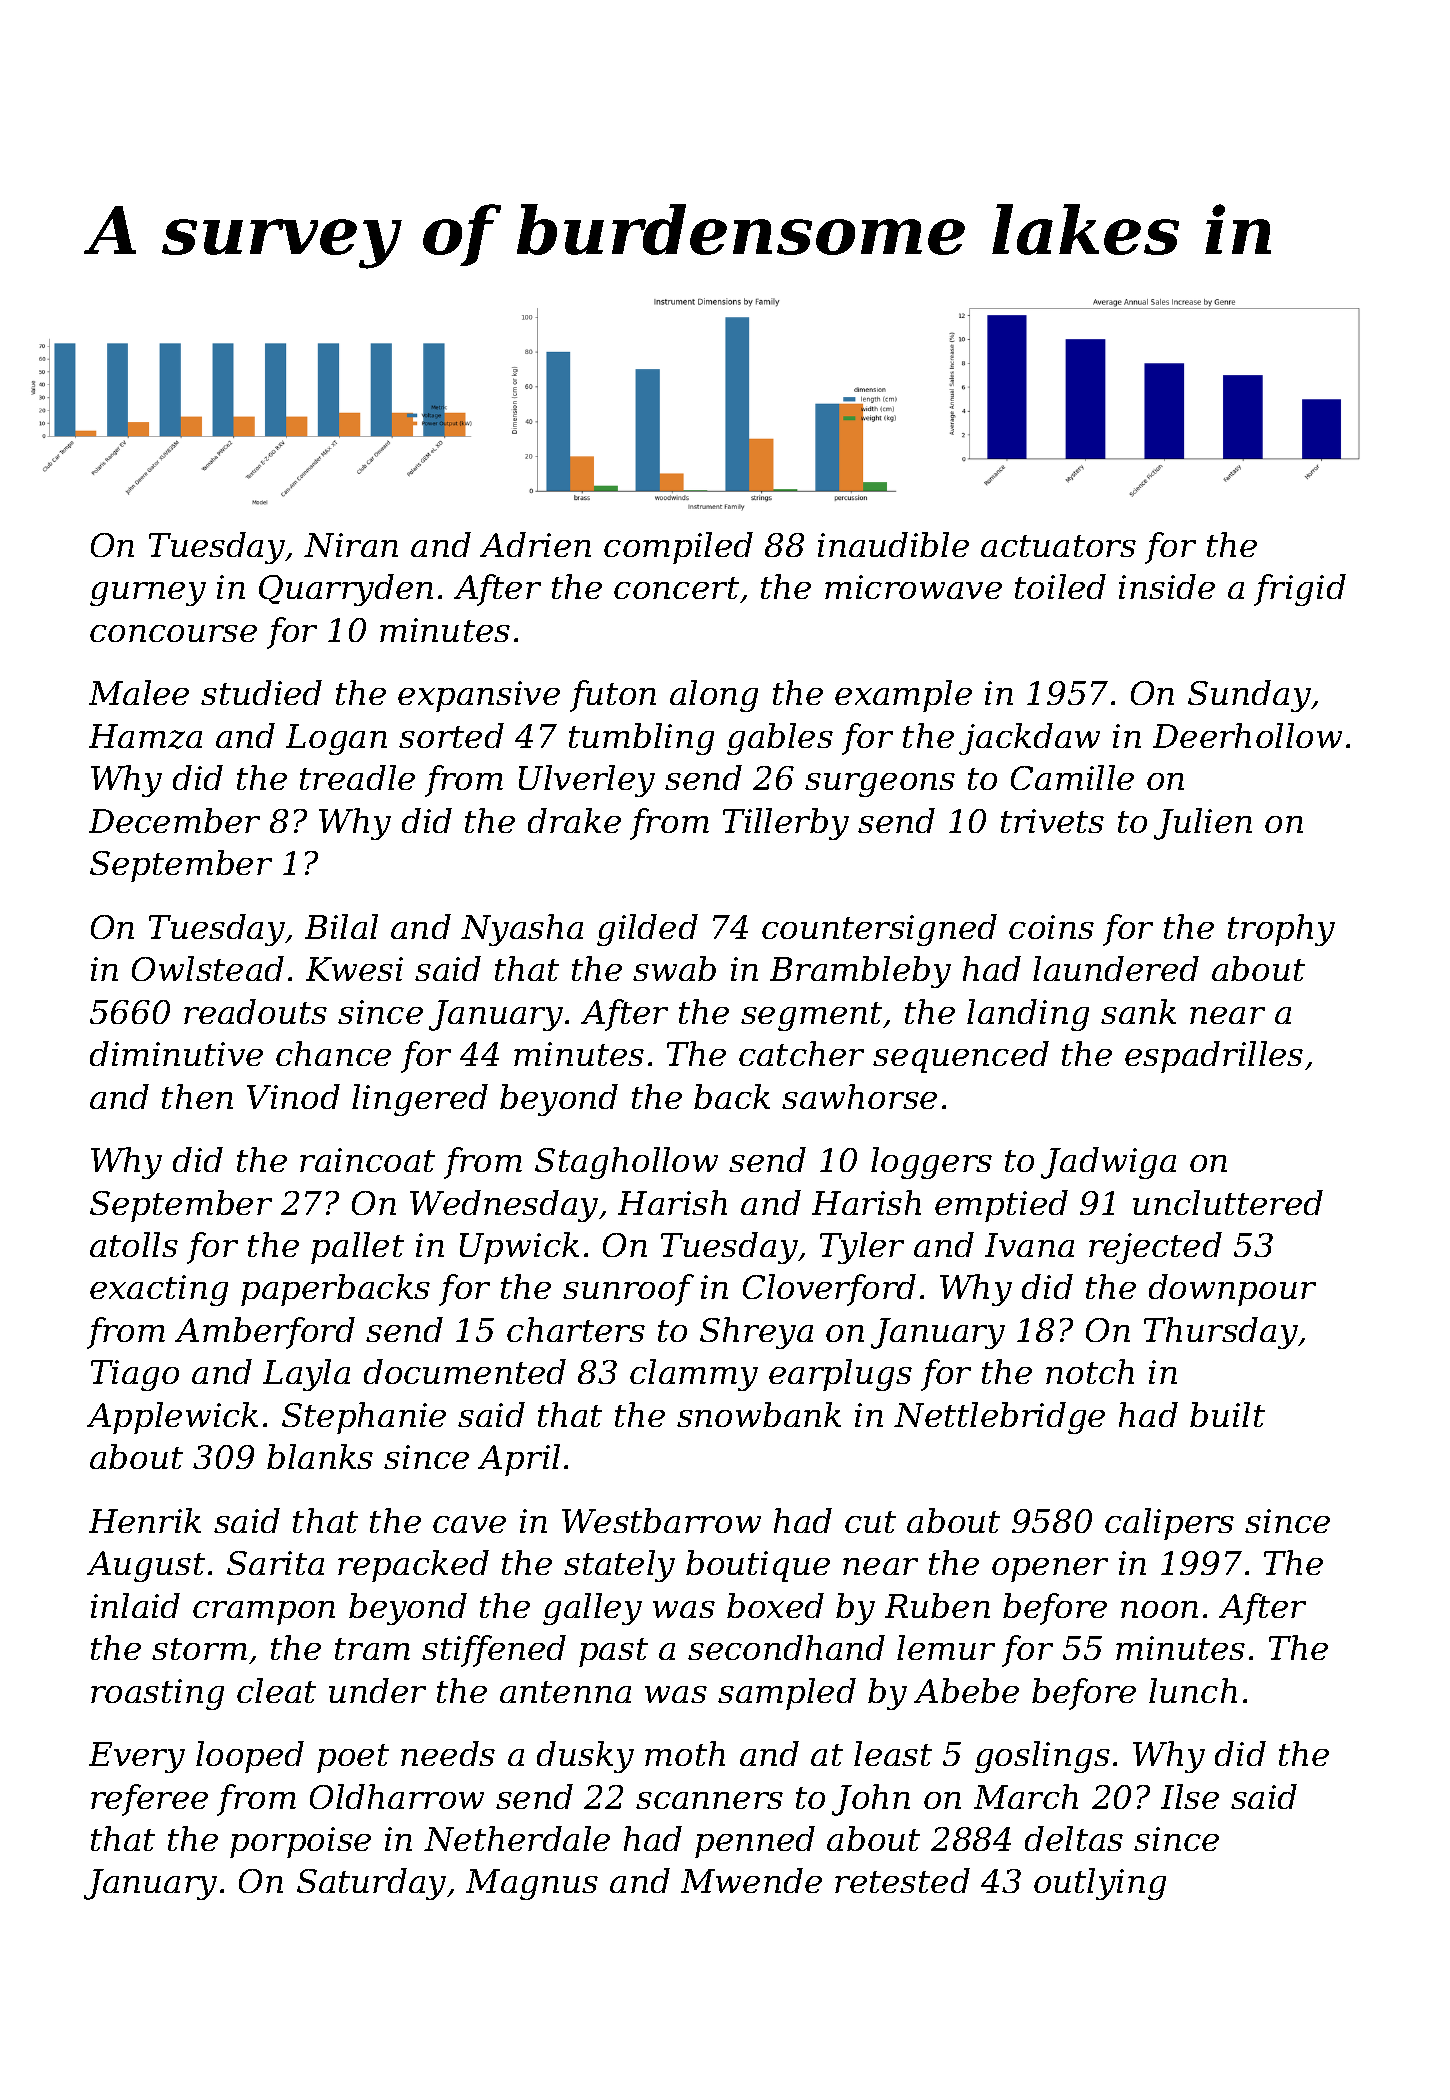 This screenshot has width=1450, height=2100. Describe the element at coordinates (999, 1418) in the screenshot. I see `Nettlebridge` at that location.
